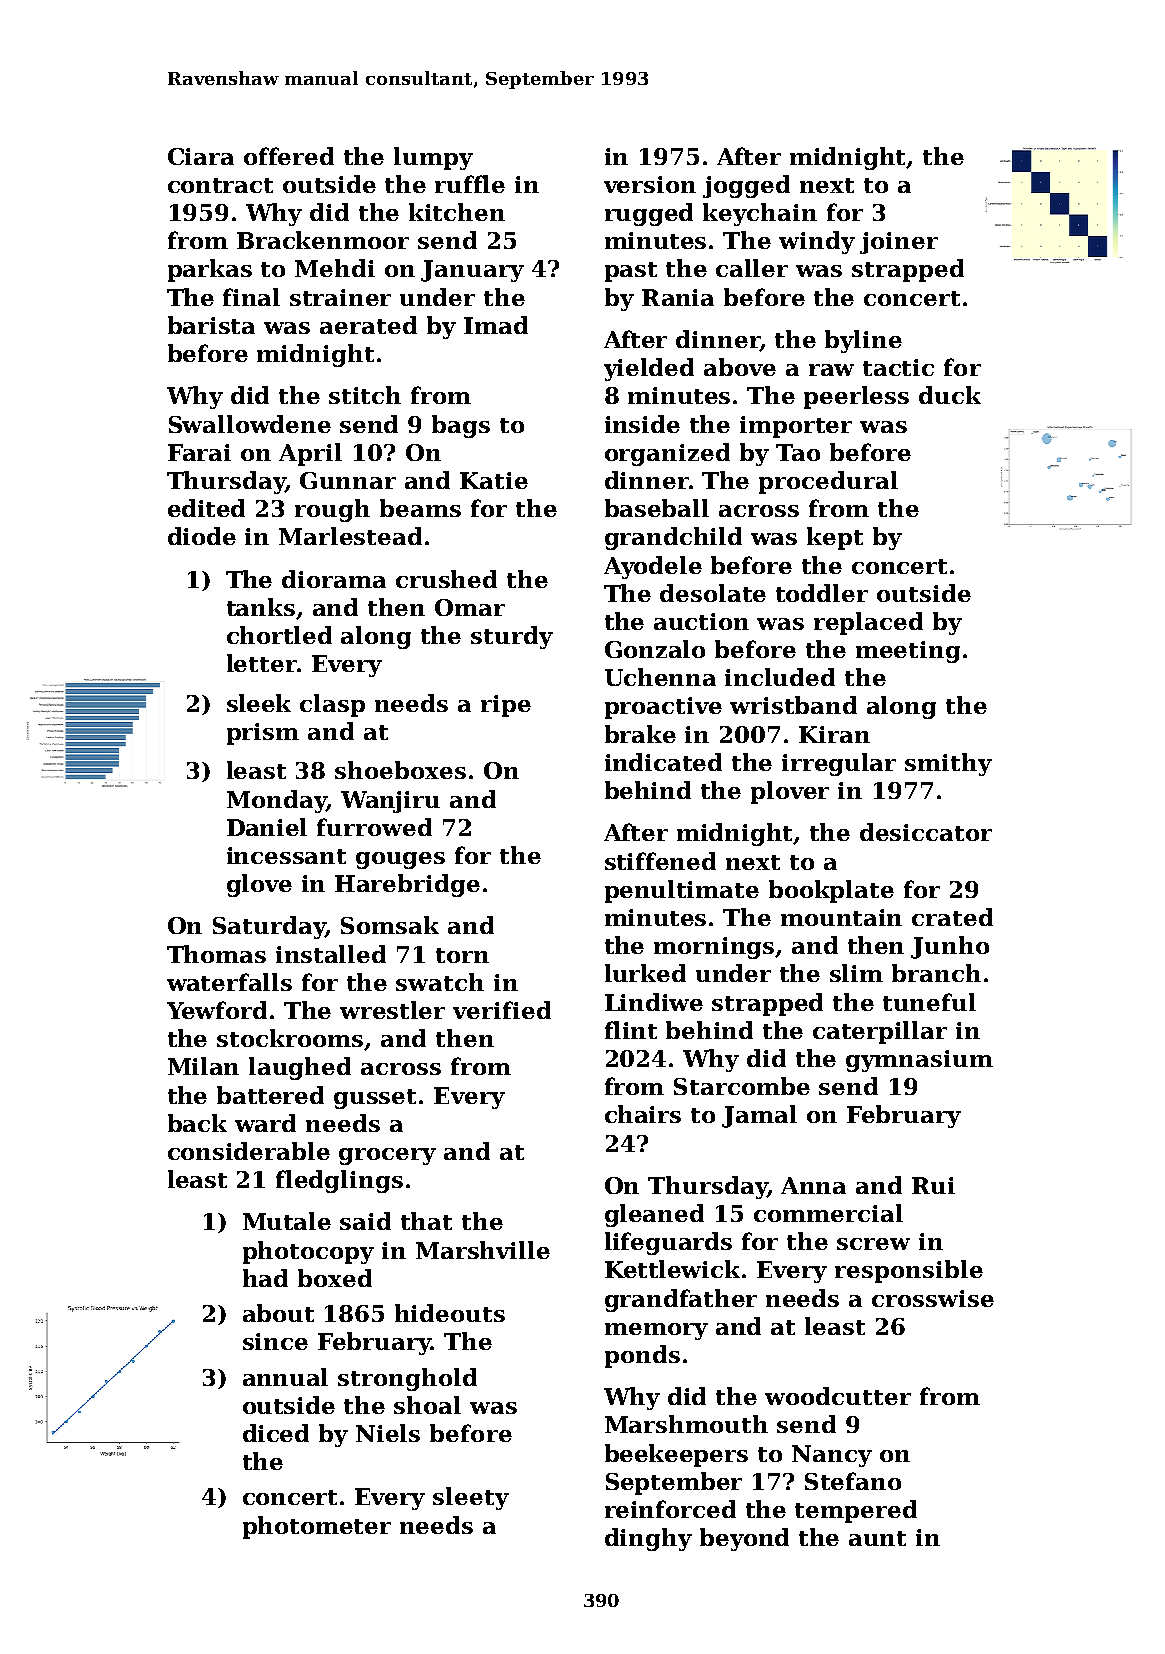  What do you see at coordinates (660, 861) in the document?
I see `stiffened` at bounding box center [660, 861].
